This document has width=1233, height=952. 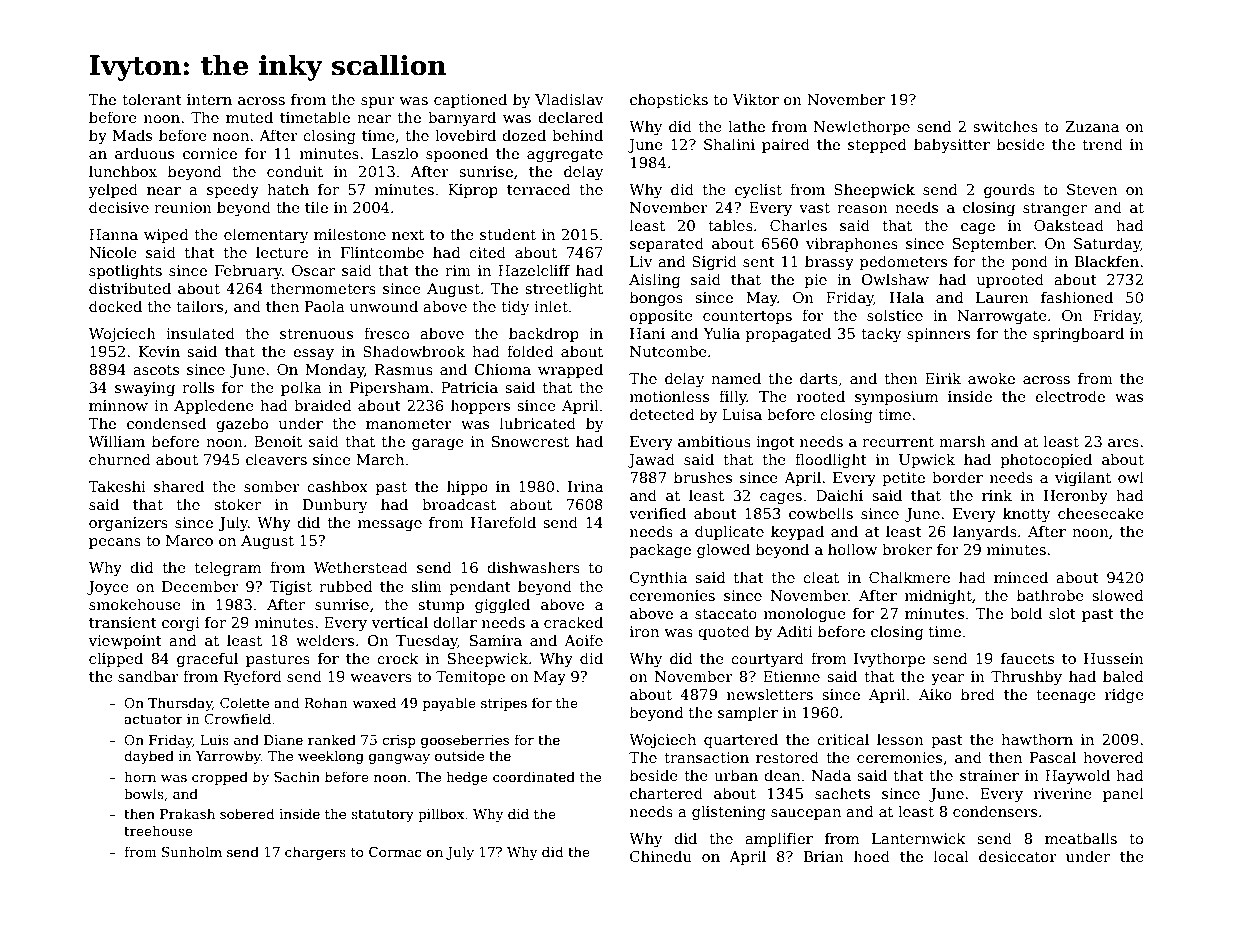 What do you see at coordinates (335, 505) in the document?
I see `Dunbury` at bounding box center [335, 505].
